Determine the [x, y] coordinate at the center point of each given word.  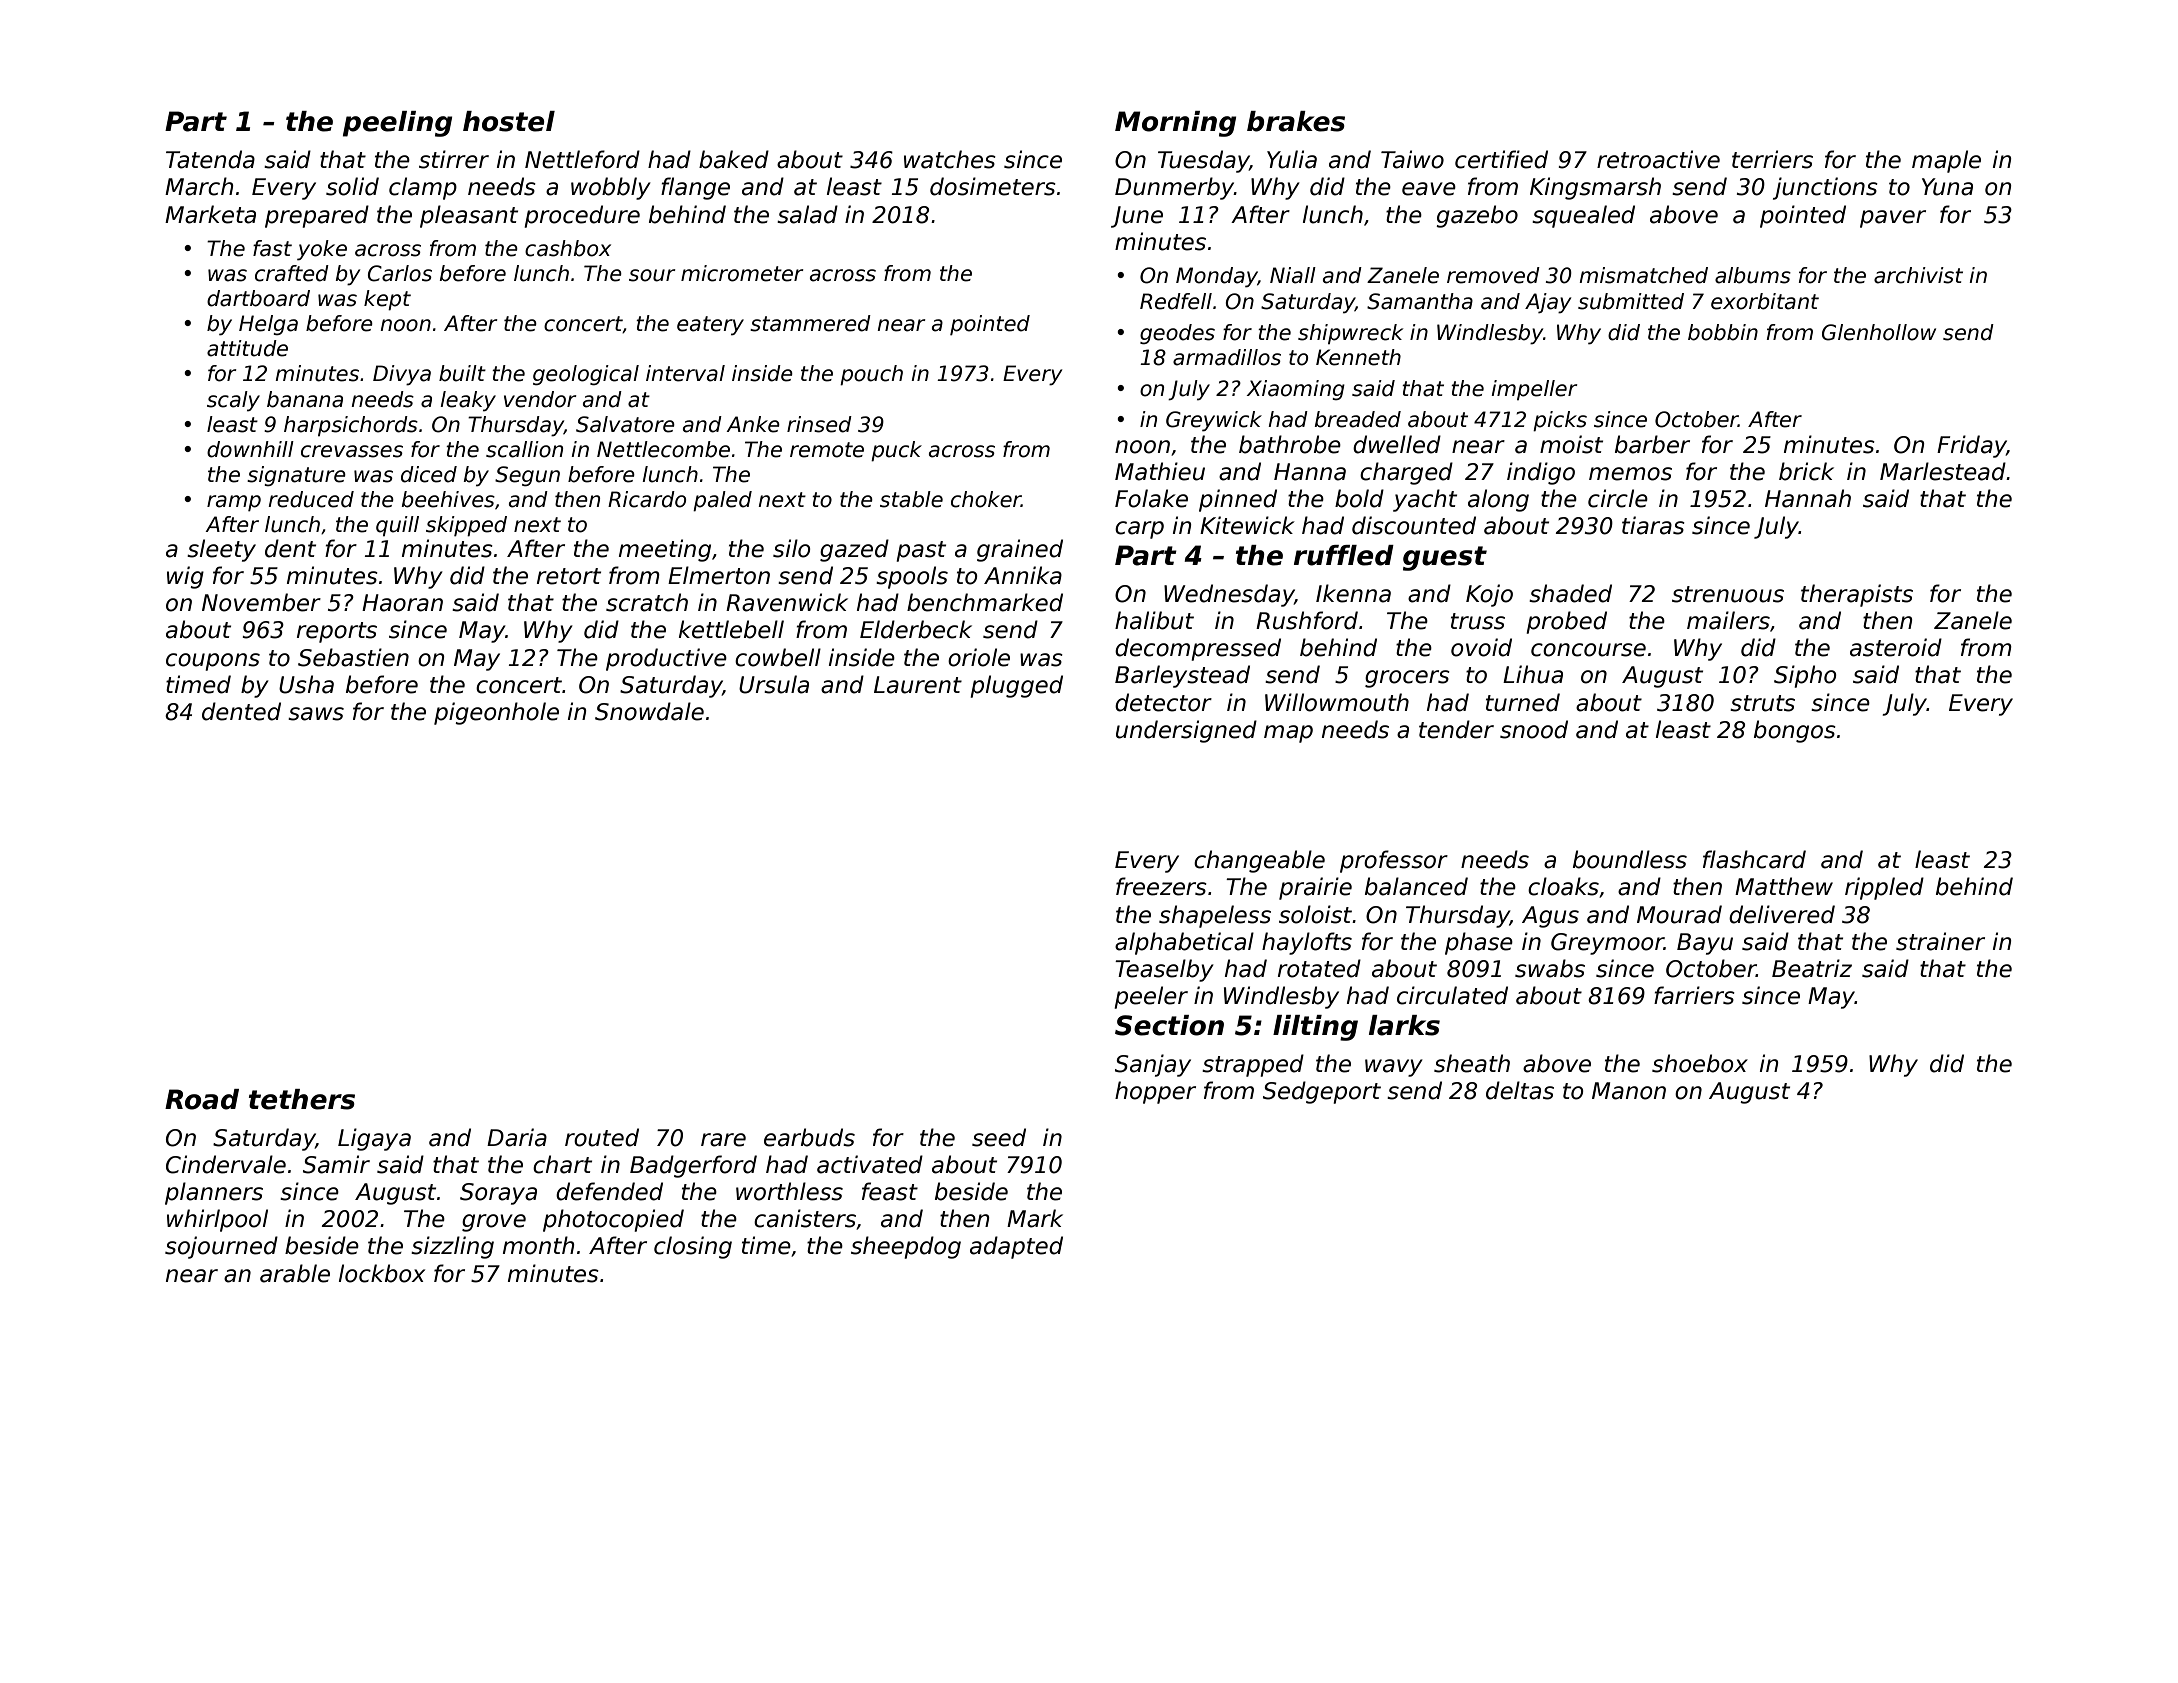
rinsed [819, 424]
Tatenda [210, 159]
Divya [402, 375]
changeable [1259, 861]
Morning [1175, 124]
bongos [1795, 731]
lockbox [382, 1273]
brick [1806, 471]
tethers [302, 1099]
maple [1946, 161]
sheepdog [906, 1247]
